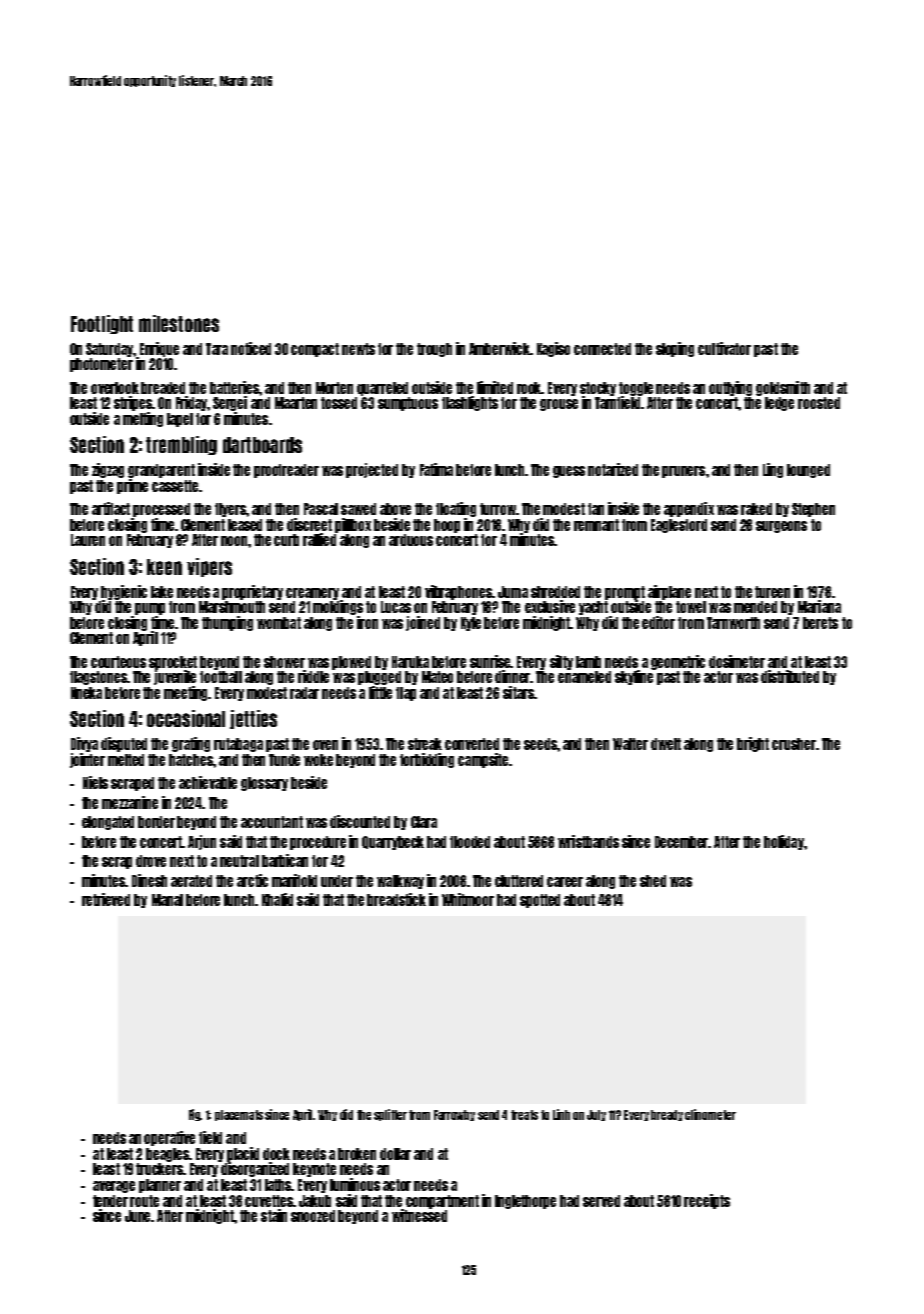 The width and height of the page is (924, 1314). What do you see at coordinates (784, 842) in the page?
I see `holiday` at bounding box center [784, 842].
